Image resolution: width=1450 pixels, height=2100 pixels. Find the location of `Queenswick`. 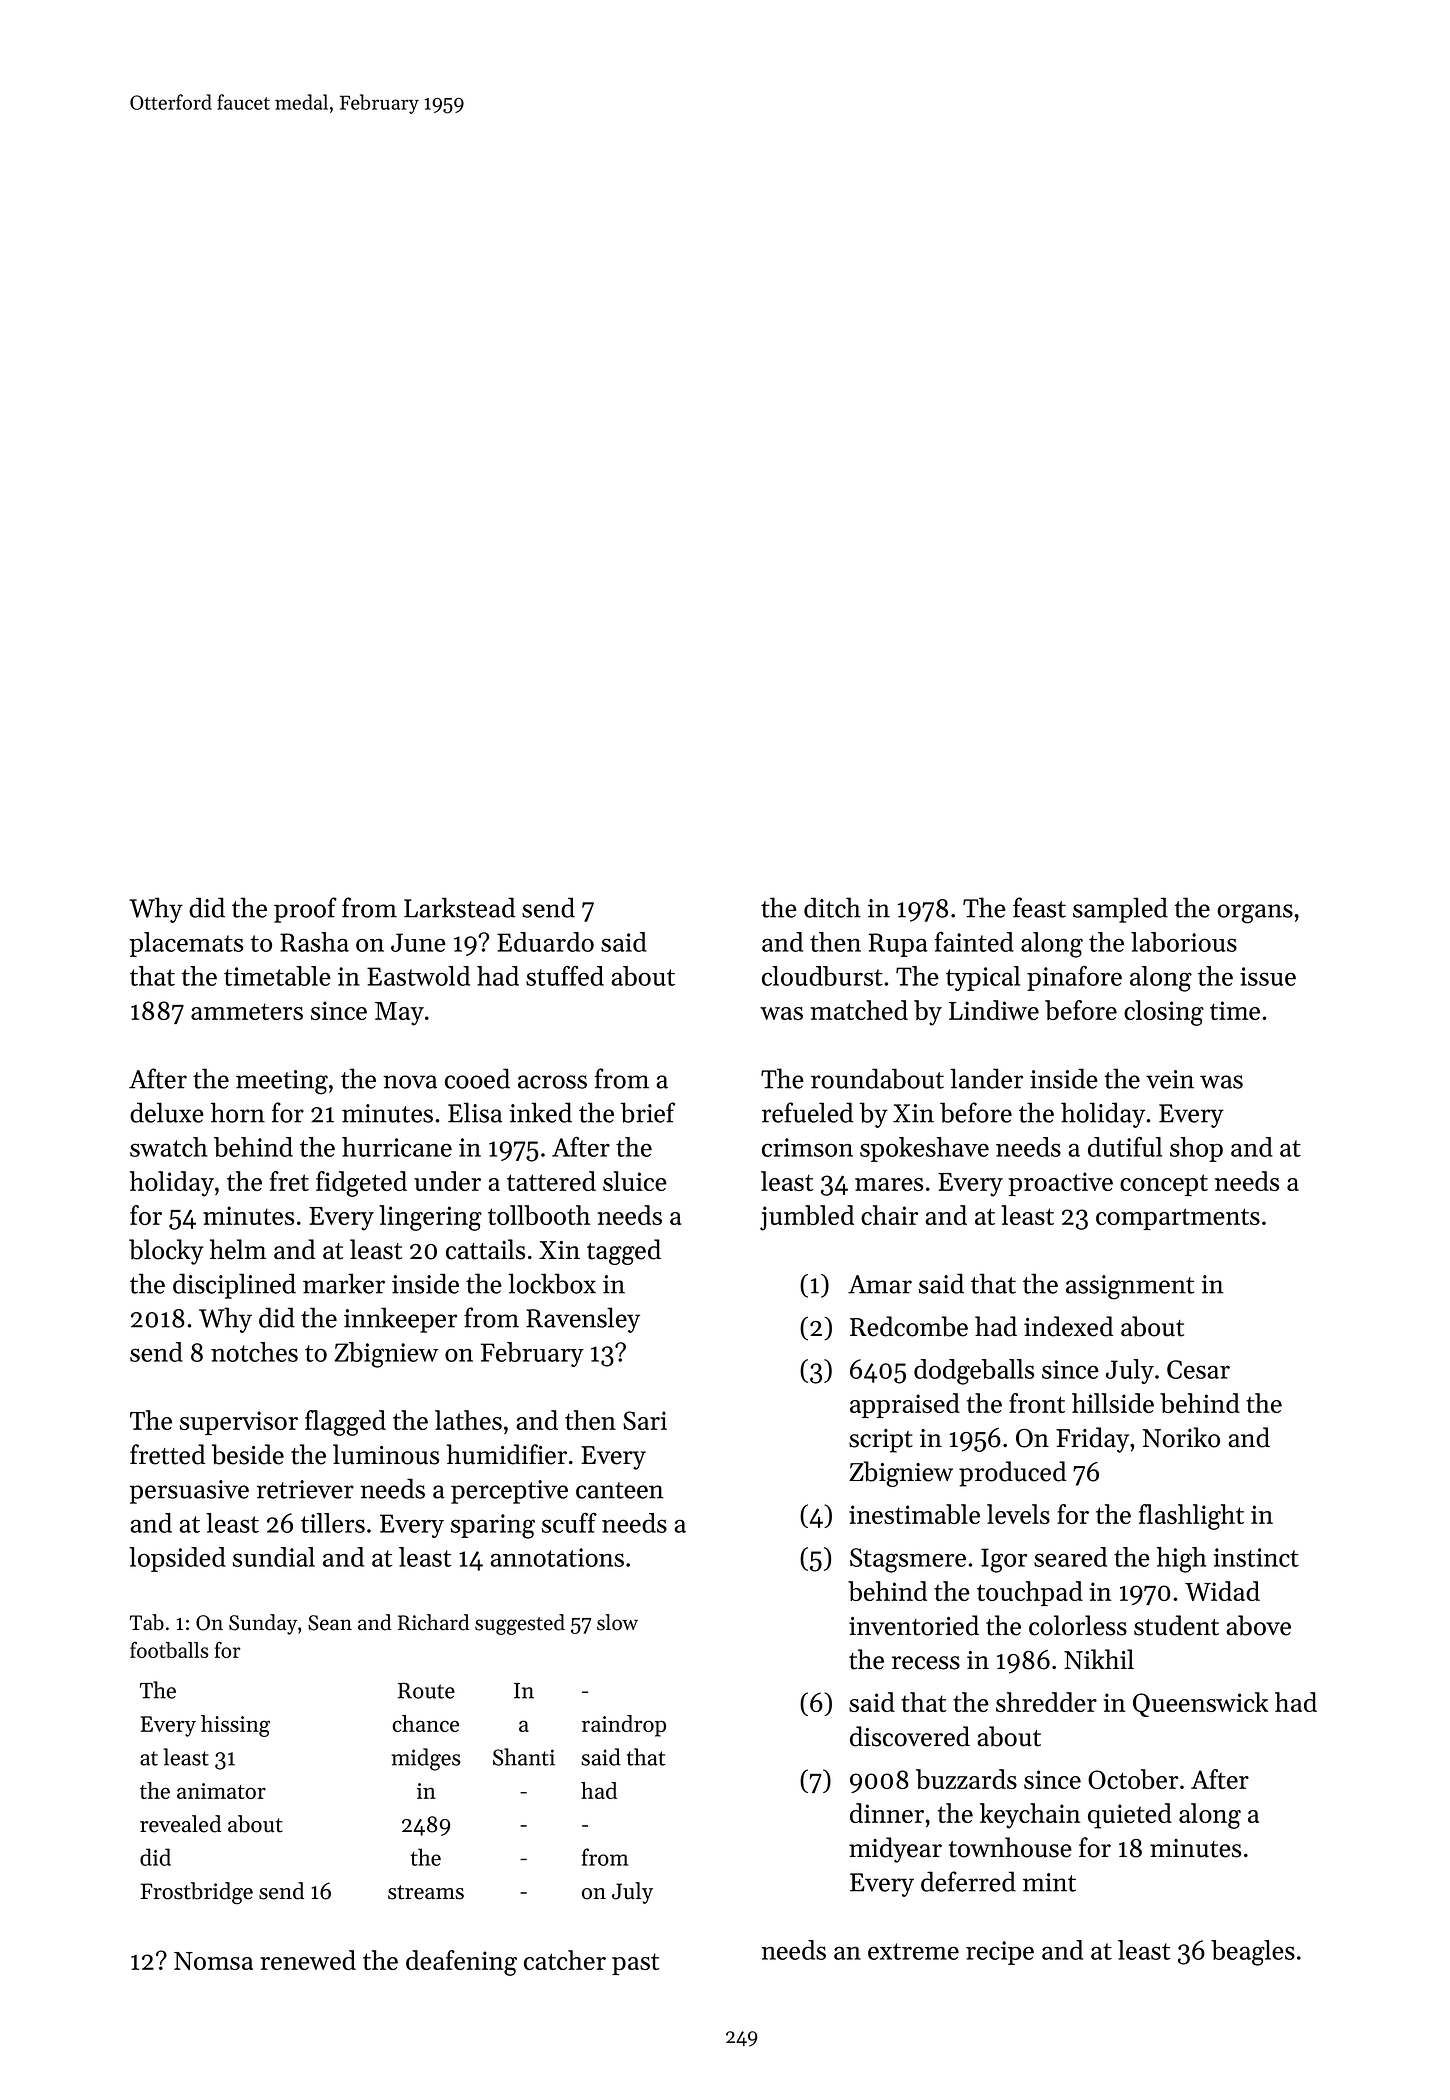

Queenswick is located at coordinates (1200, 1704).
